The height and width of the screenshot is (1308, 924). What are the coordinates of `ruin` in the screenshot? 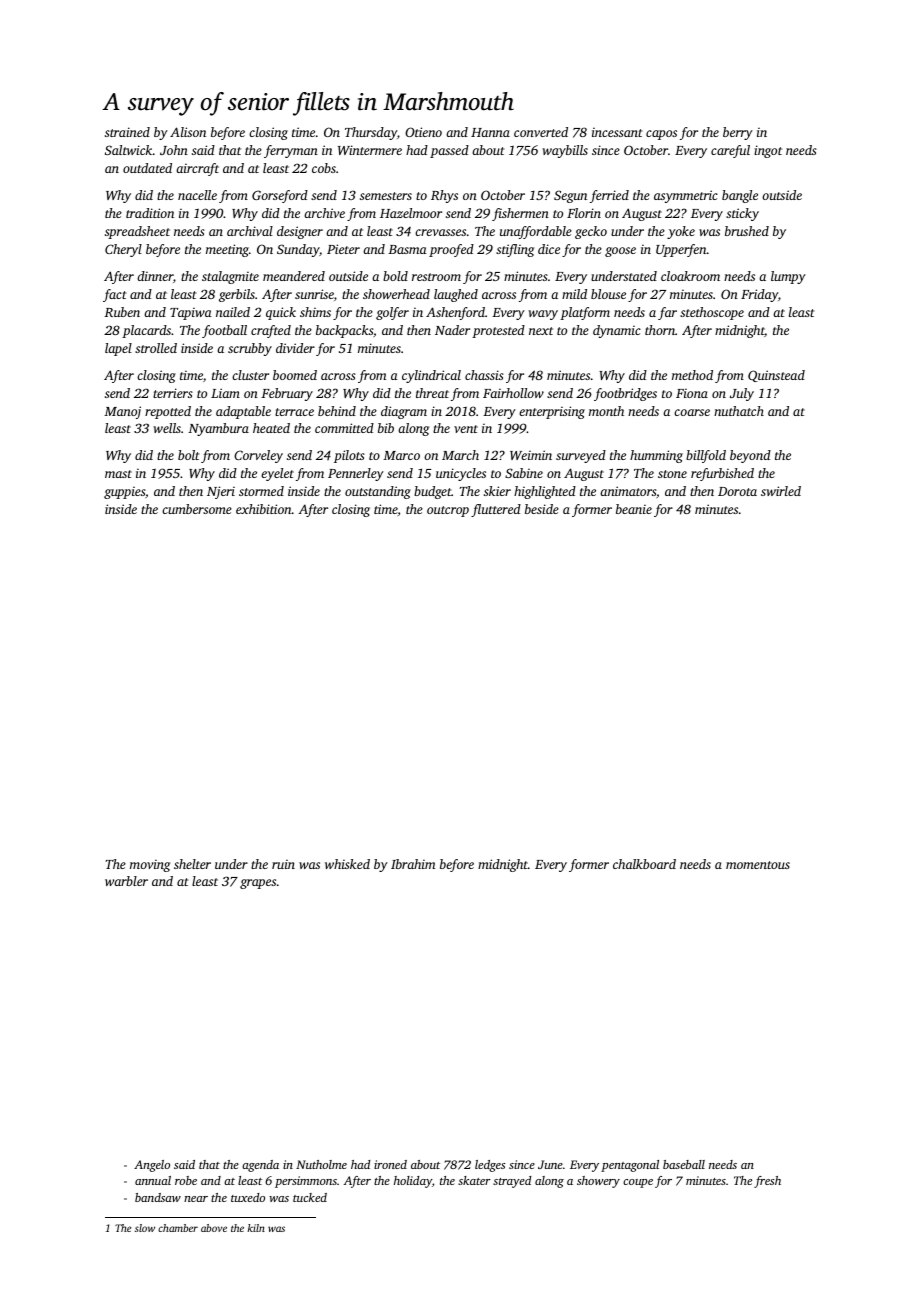 It's located at (283, 864).
